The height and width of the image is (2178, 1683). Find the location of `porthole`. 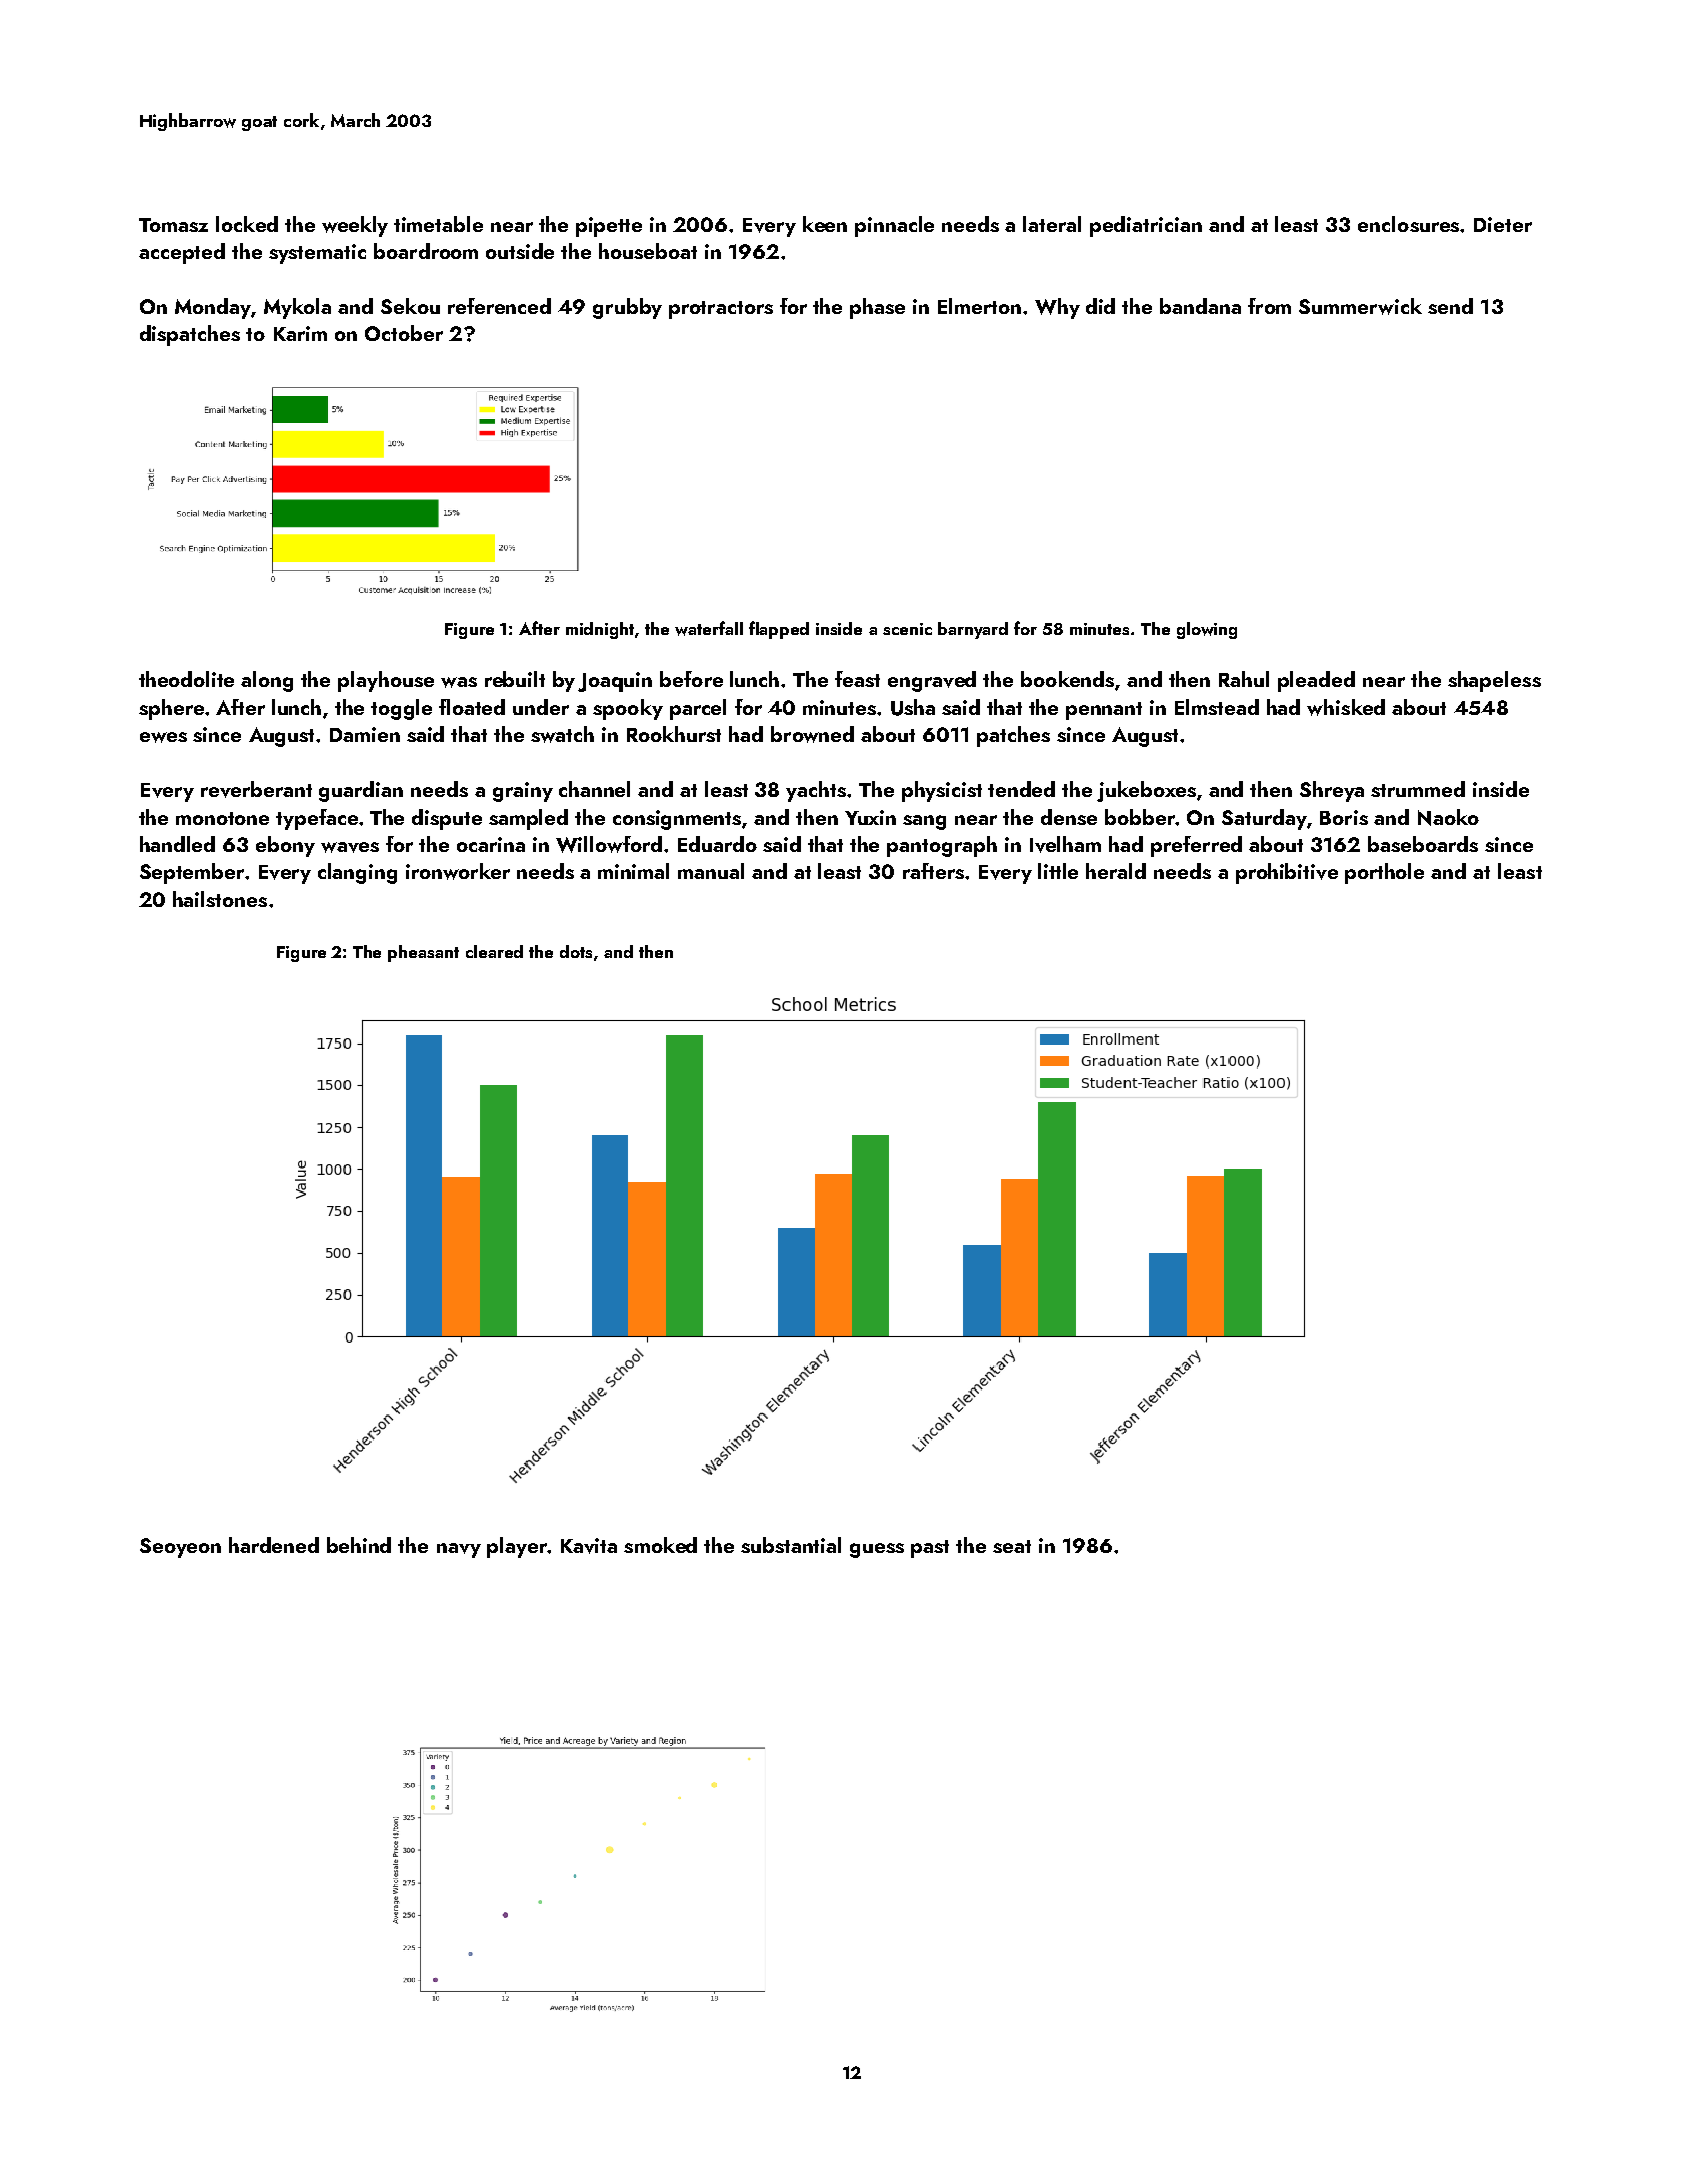

porthole is located at coordinates (1384, 873).
